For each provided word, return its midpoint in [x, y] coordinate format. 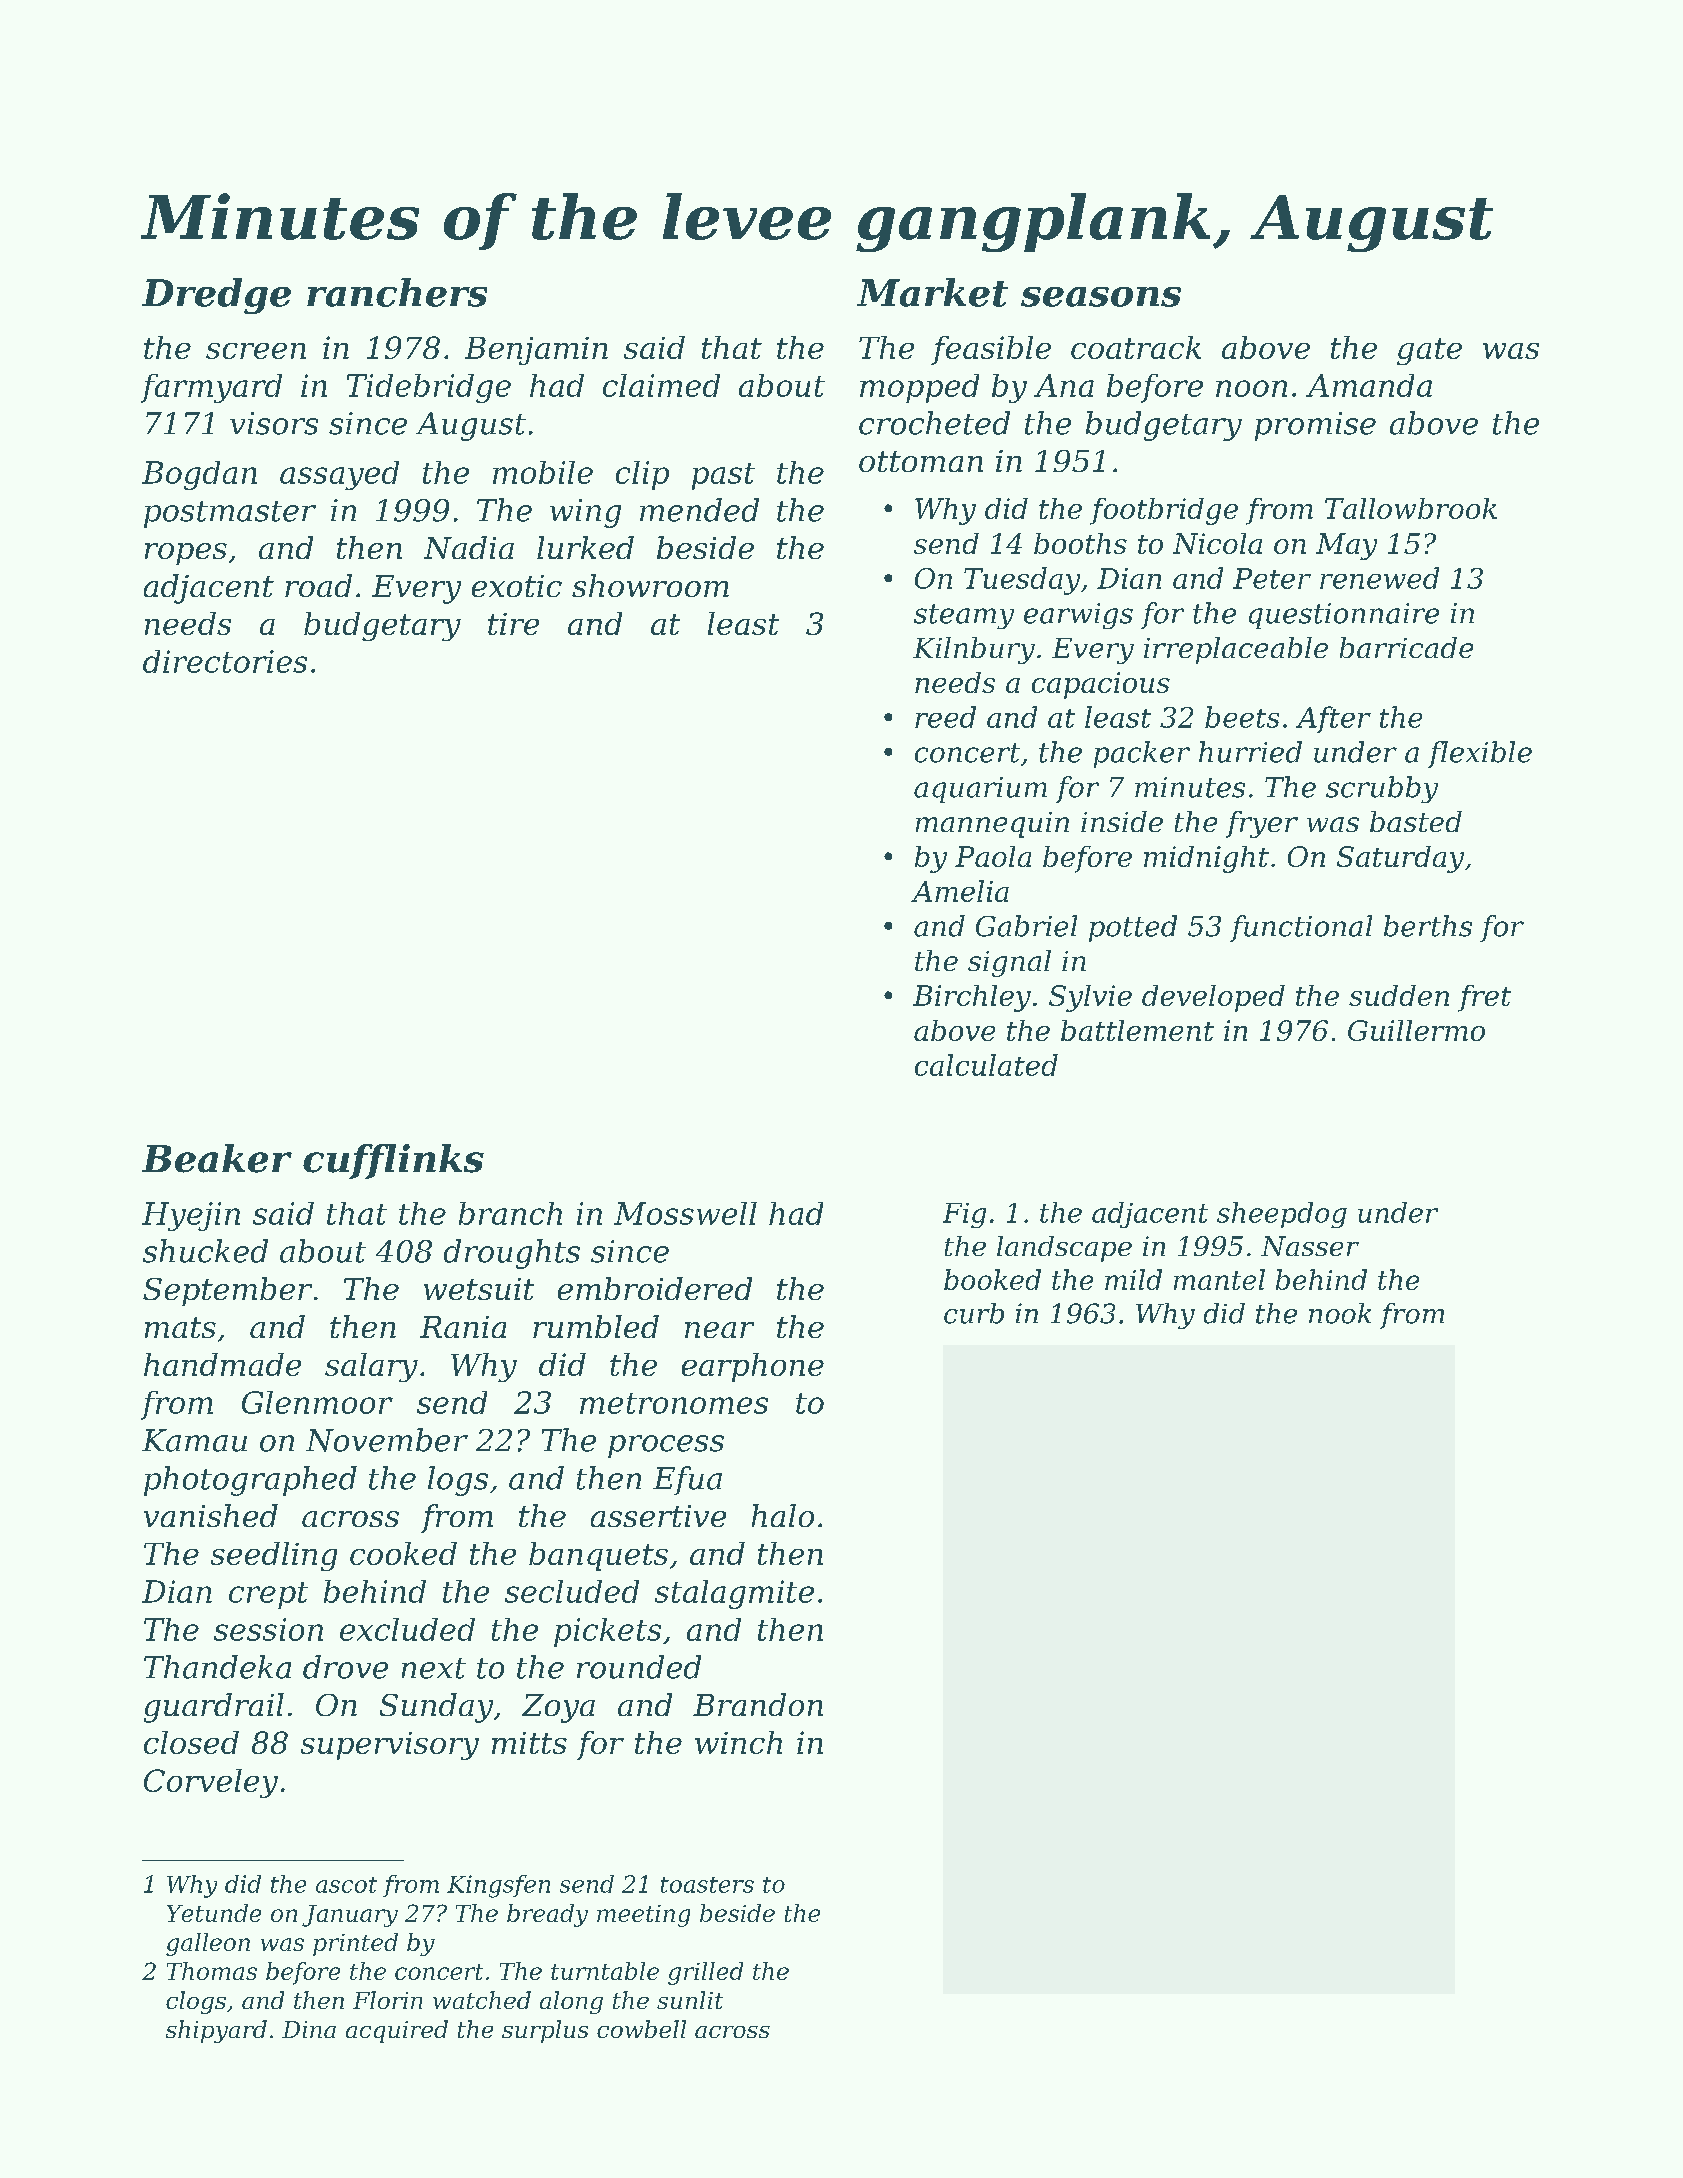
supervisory [390, 1746]
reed [945, 717]
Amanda [1369, 385]
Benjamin [536, 351]
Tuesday [1022, 581]
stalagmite [734, 1594]
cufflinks [393, 1161]
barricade [1406, 647]
